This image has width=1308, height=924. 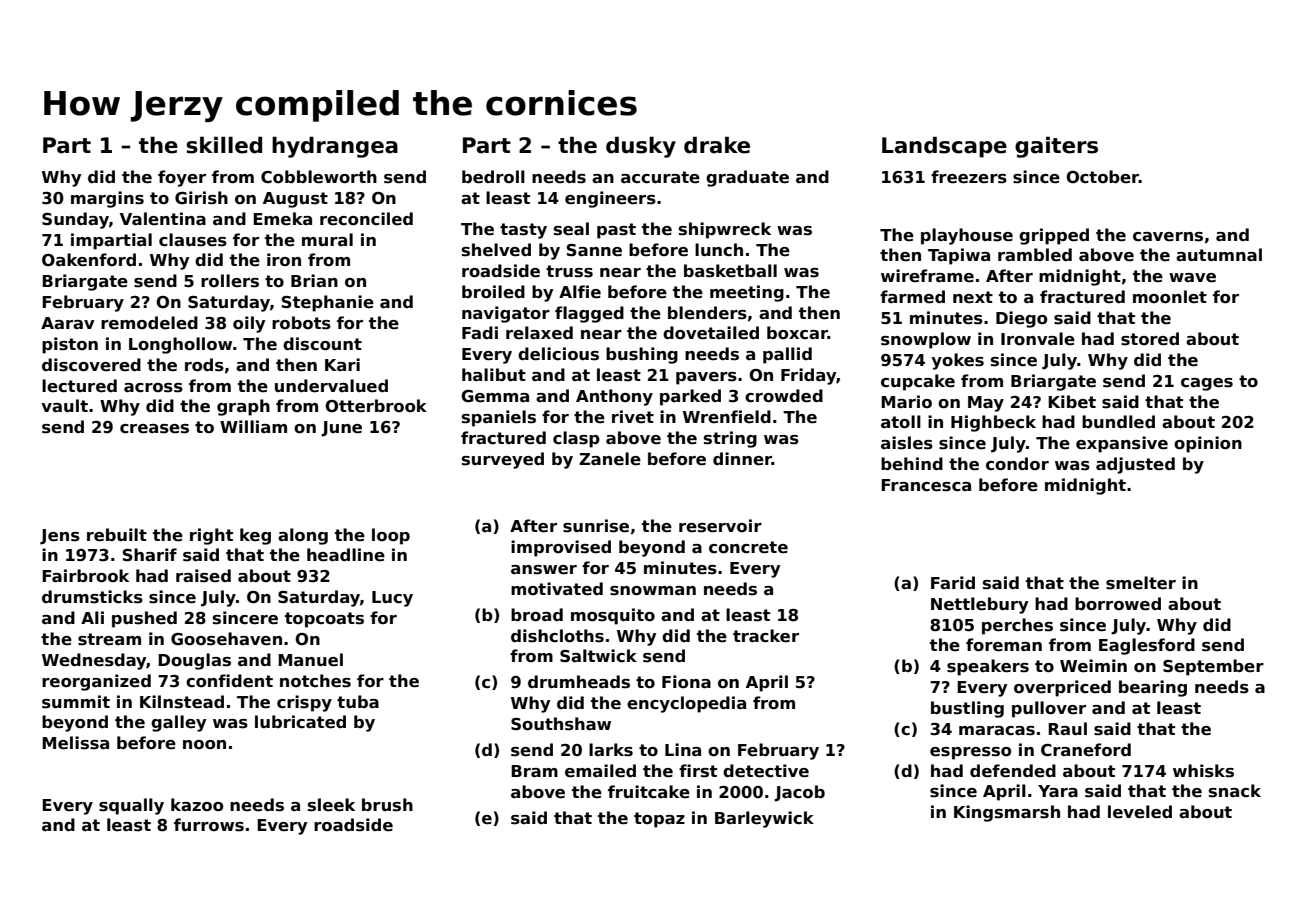 I want to click on May, so click(x=986, y=404).
